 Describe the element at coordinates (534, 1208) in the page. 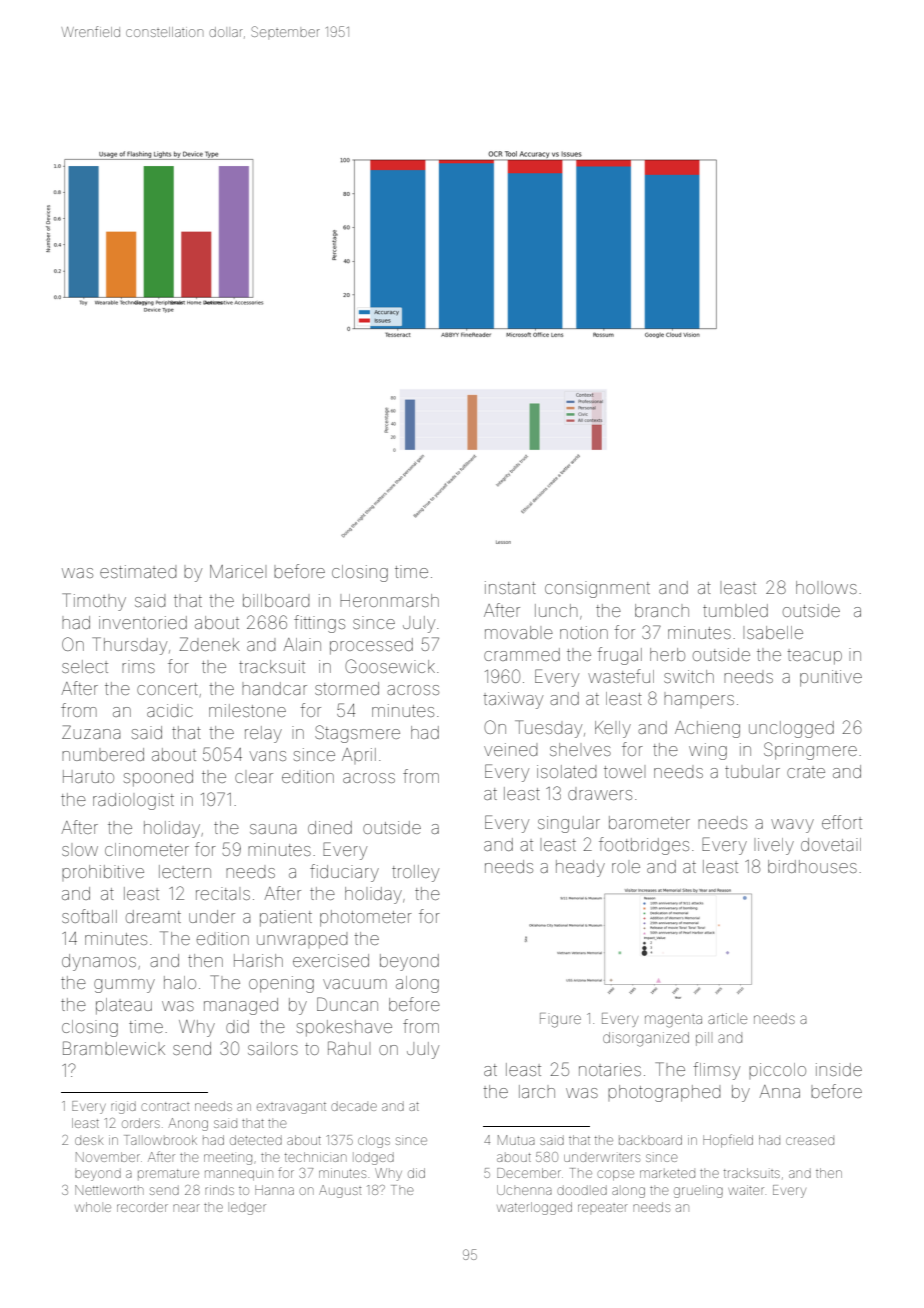

I see `waterlogged` at that location.
